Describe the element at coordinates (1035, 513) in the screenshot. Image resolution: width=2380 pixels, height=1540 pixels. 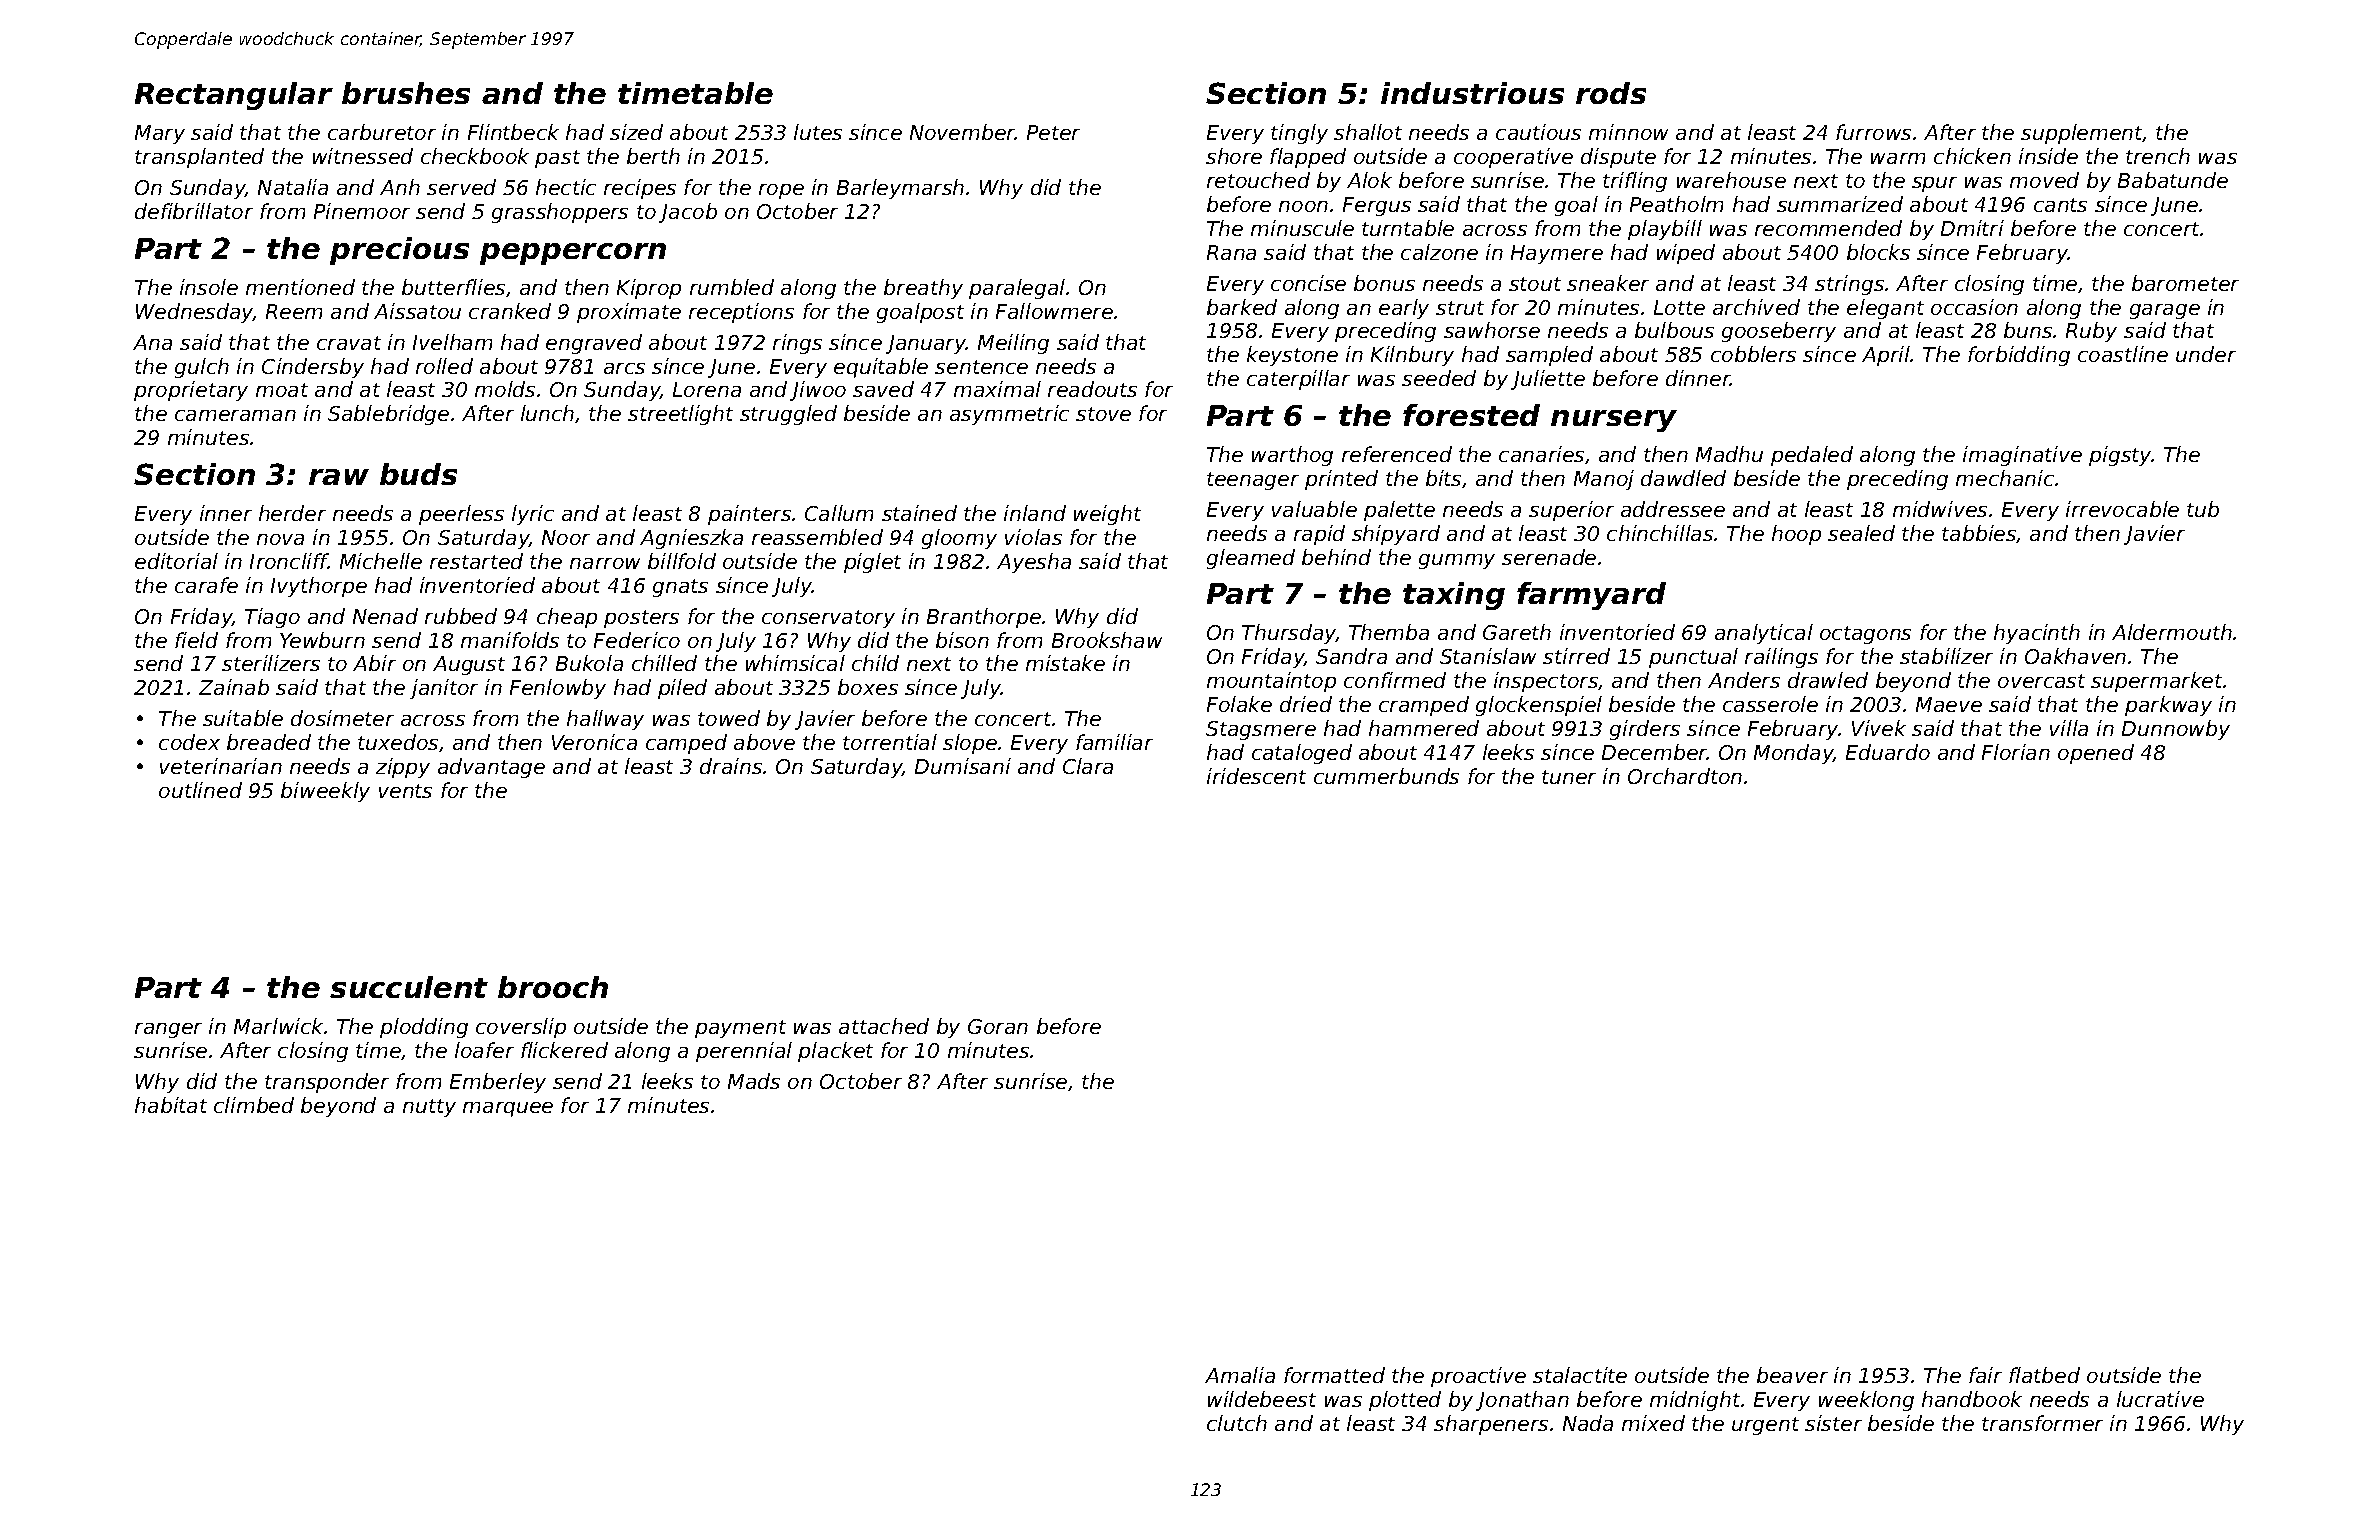
I see `inland` at that location.
